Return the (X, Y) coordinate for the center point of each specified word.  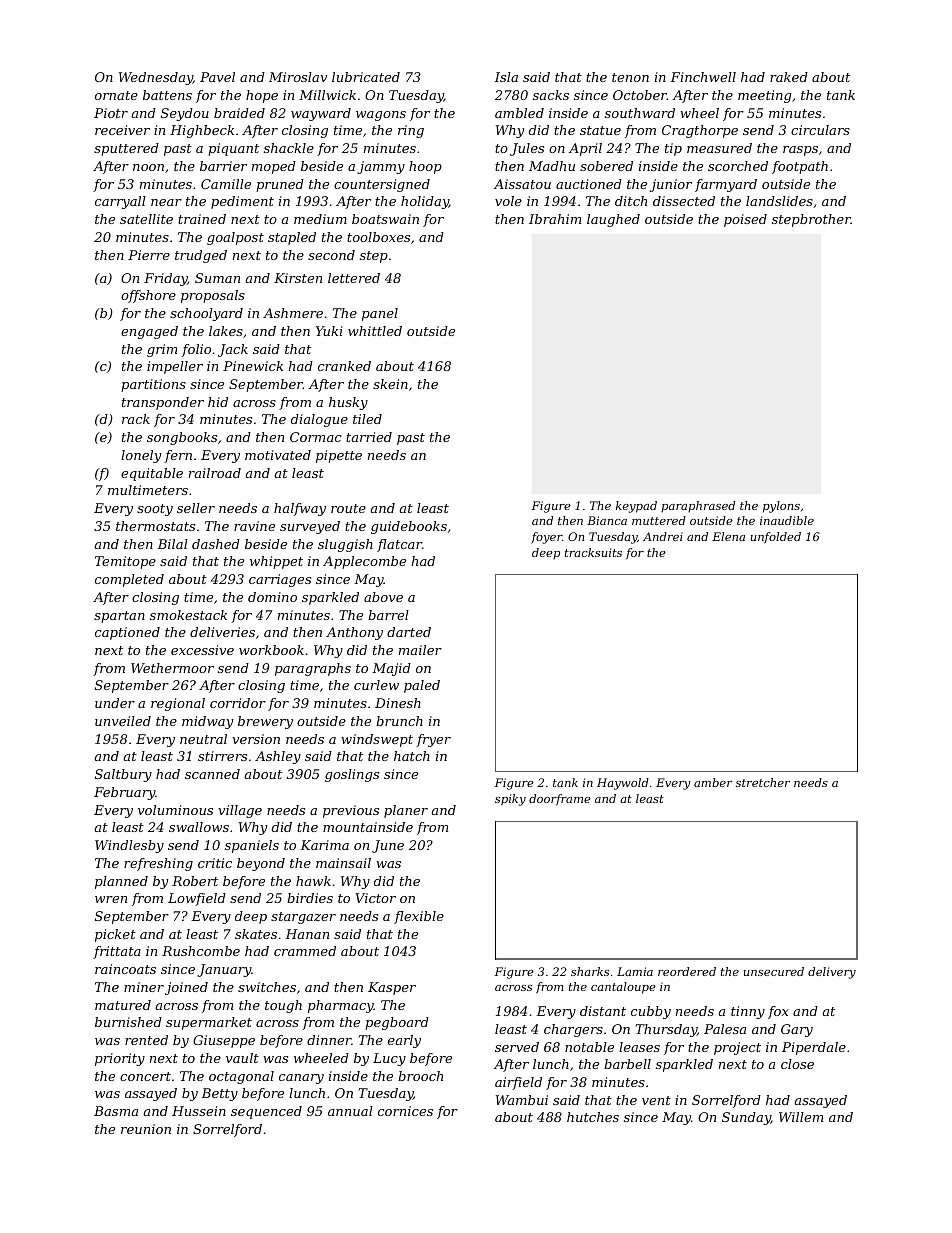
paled (422, 686)
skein (390, 384)
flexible (419, 917)
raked (789, 77)
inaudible (787, 520)
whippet (276, 562)
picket (115, 935)
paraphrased (698, 506)
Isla (506, 77)
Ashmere (293, 313)
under (115, 703)
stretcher (763, 782)
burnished (128, 1022)
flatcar (399, 545)
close (797, 1064)
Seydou (185, 114)
